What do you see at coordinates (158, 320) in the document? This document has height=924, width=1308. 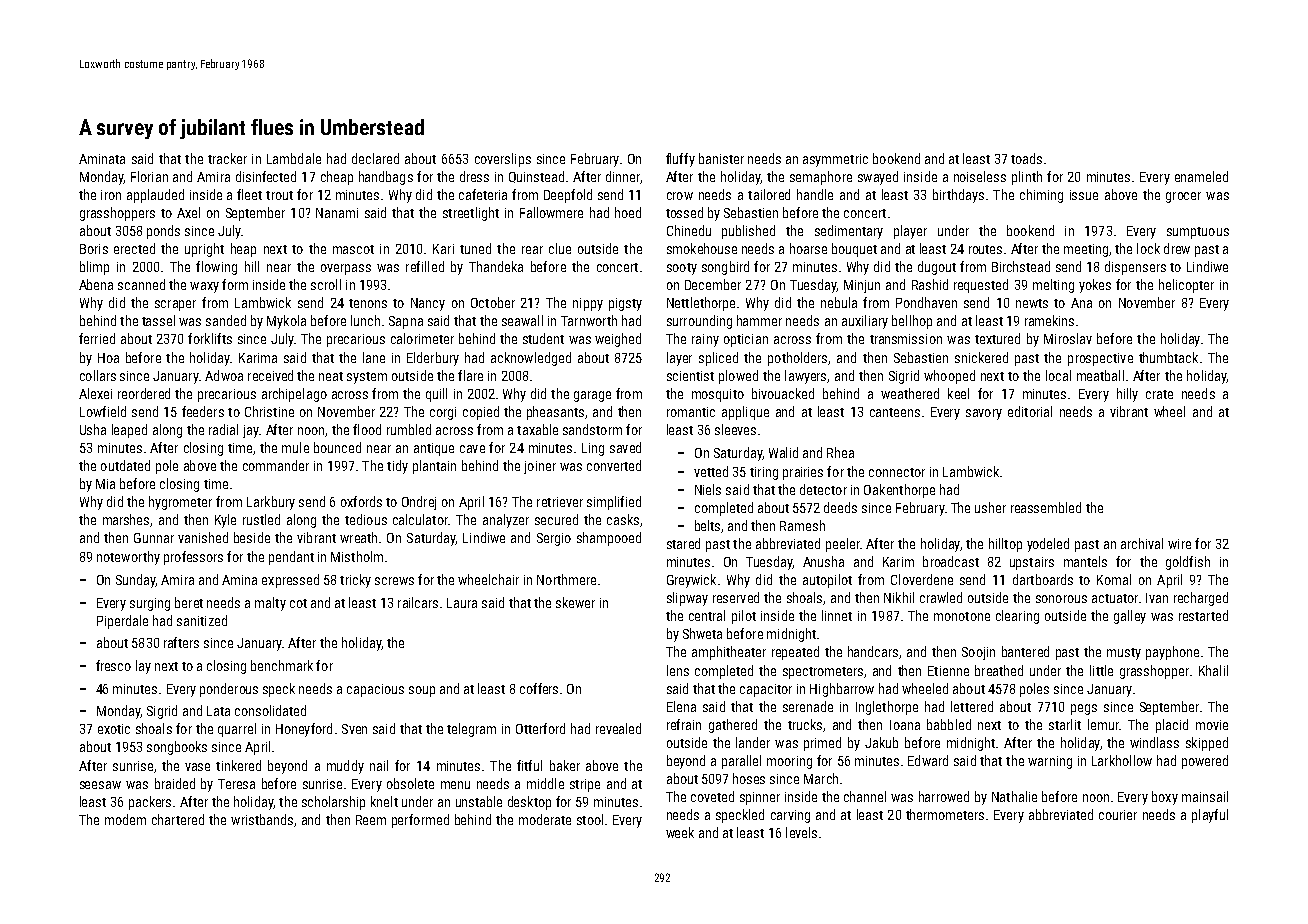 I see `tassel` at bounding box center [158, 320].
